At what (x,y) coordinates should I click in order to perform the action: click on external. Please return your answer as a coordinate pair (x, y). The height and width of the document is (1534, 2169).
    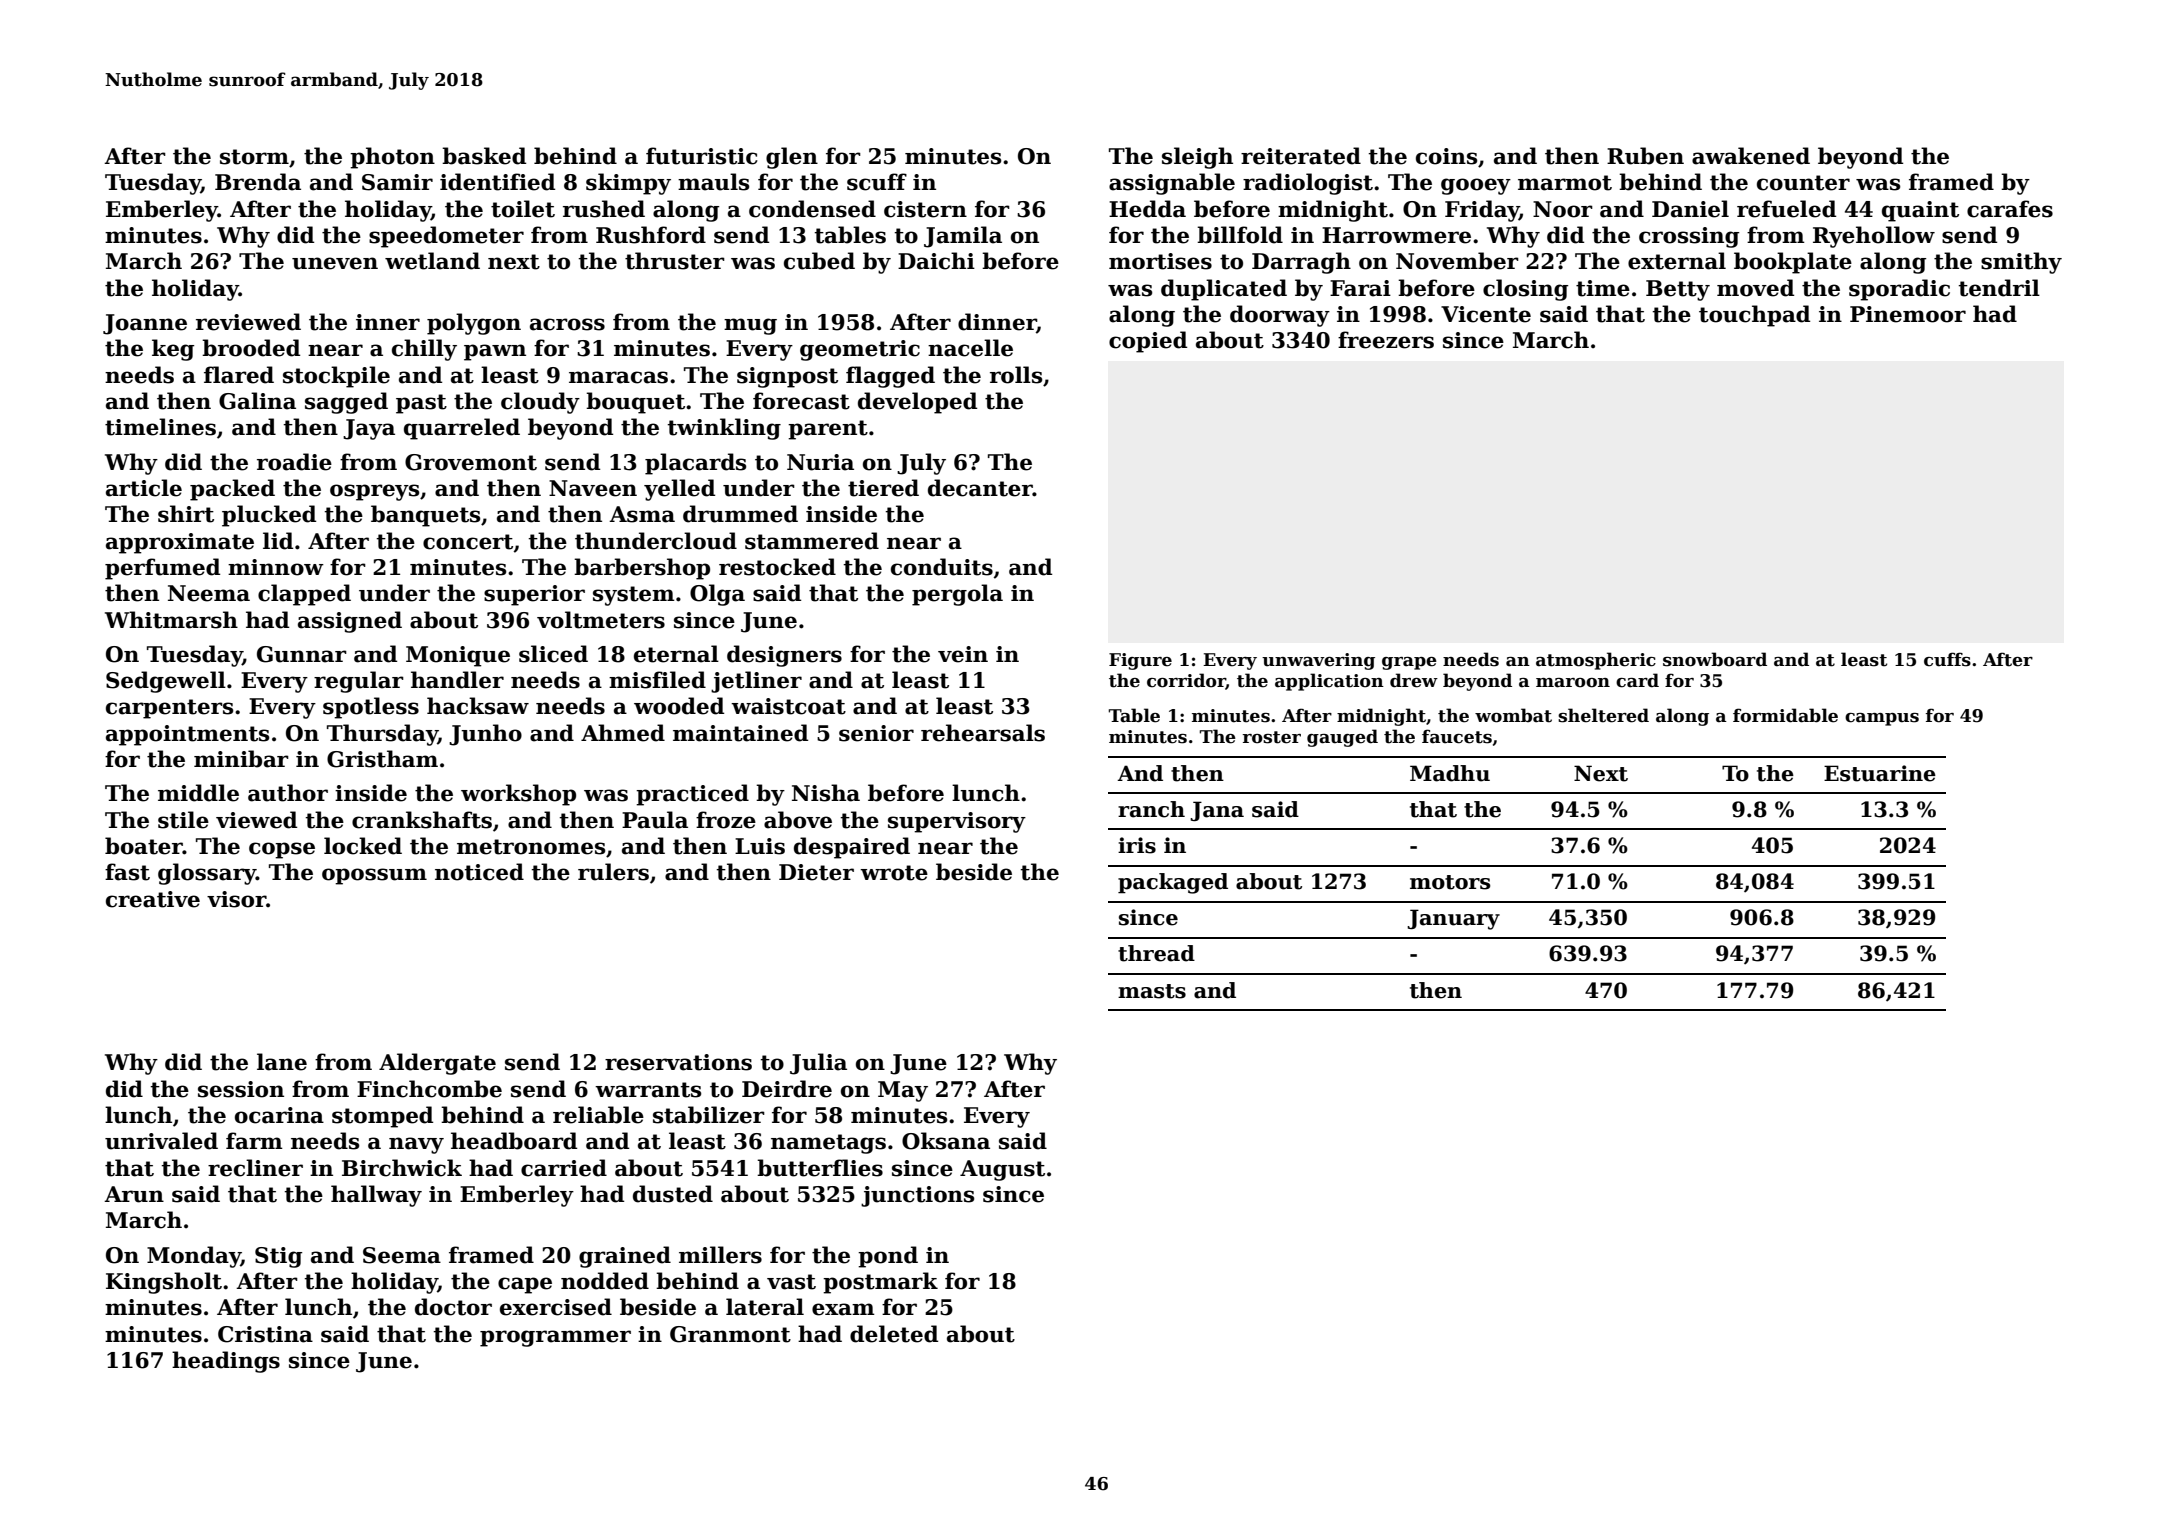
    Looking at the image, I should click on (1677, 261).
